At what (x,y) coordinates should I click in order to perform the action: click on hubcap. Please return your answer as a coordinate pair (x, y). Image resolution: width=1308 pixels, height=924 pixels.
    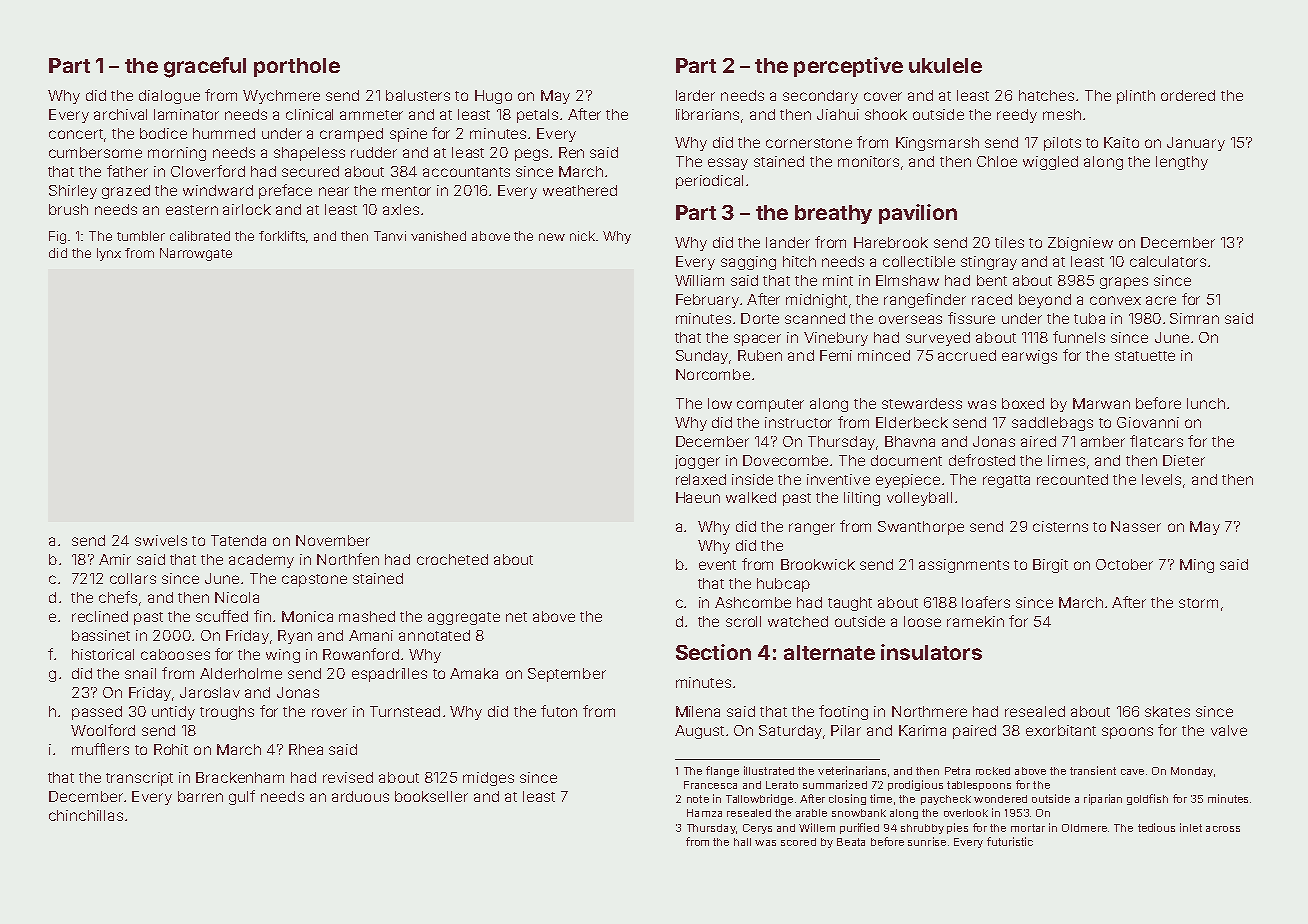
    Looking at the image, I should click on (783, 585).
